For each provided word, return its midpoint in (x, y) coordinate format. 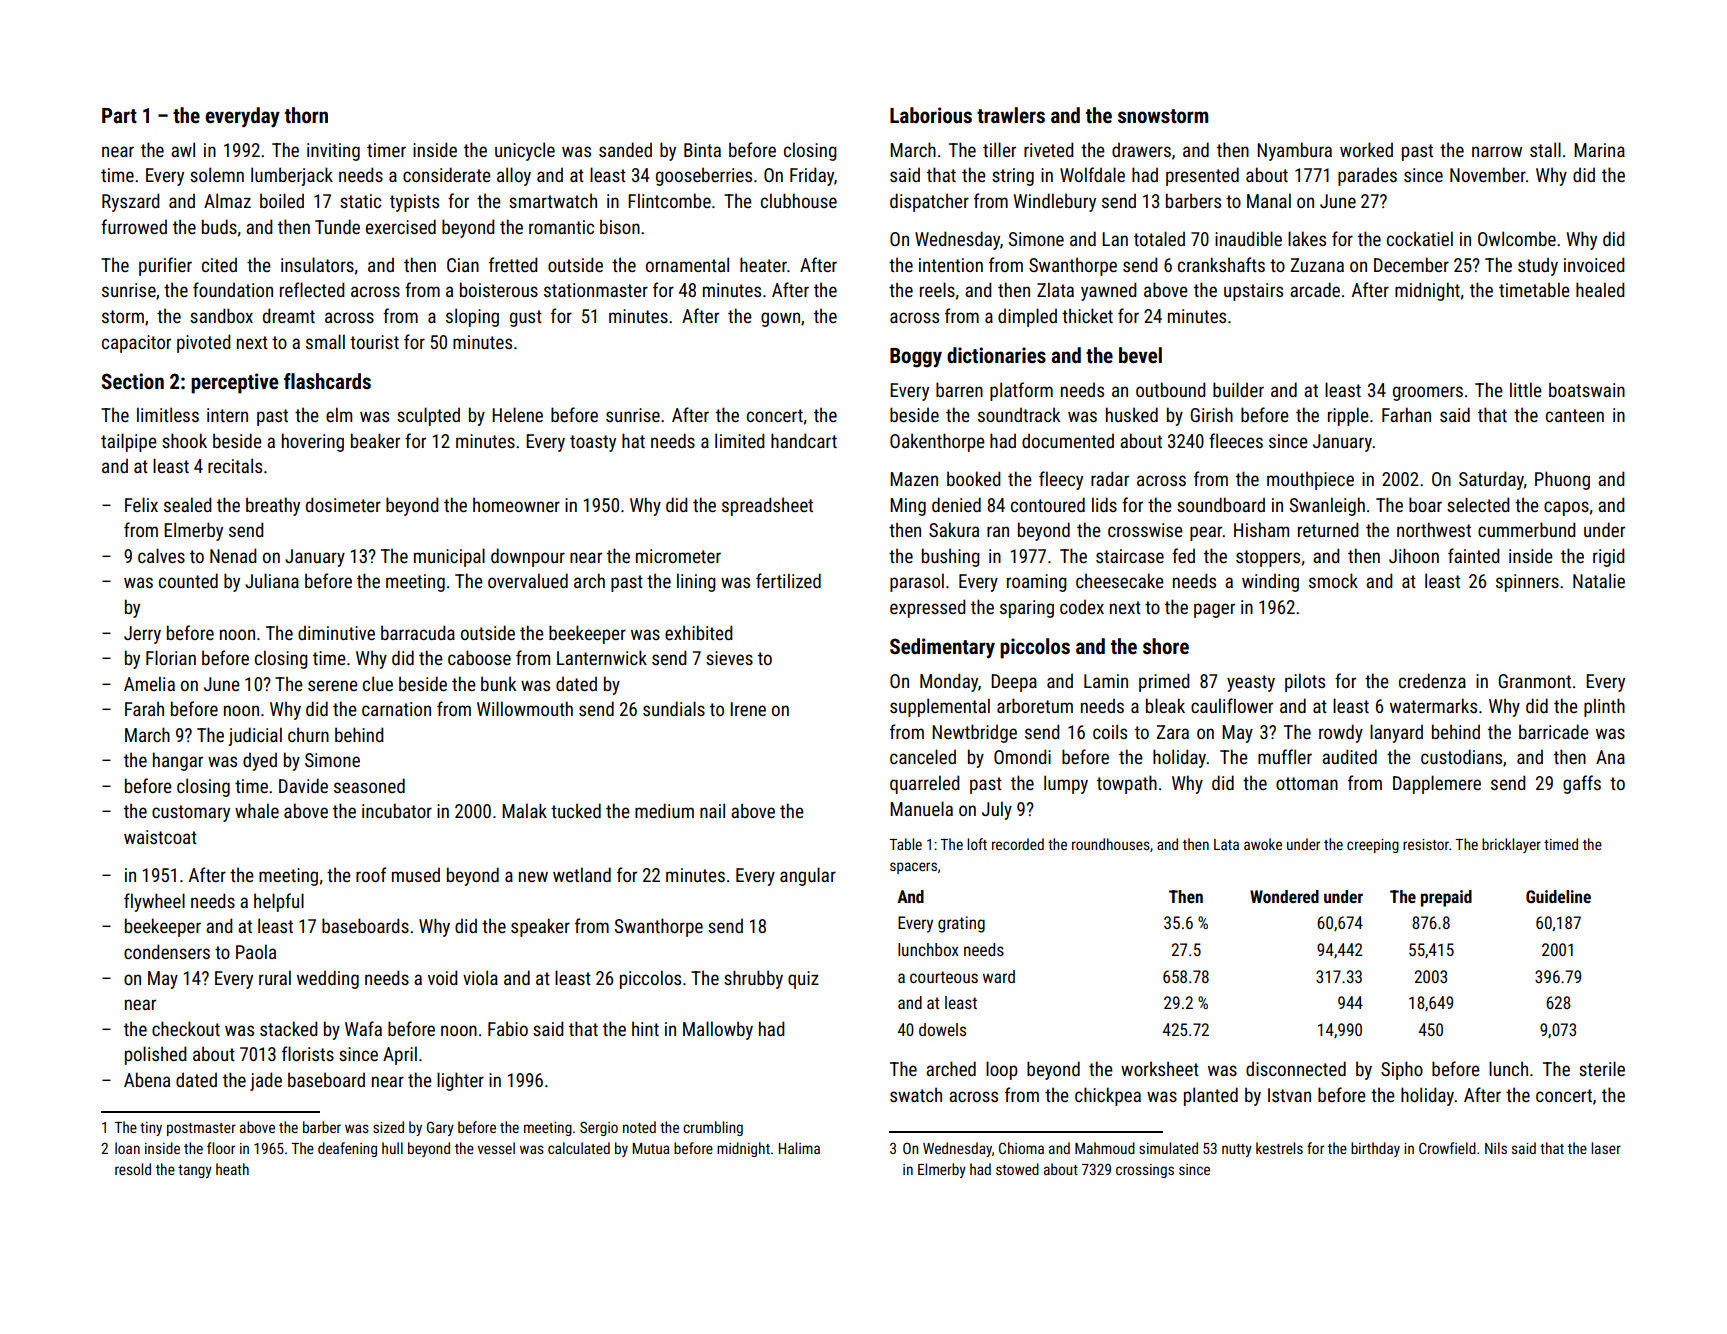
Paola (256, 951)
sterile (1602, 1068)
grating (961, 924)
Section (133, 381)
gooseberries (704, 176)
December (1411, 264)
